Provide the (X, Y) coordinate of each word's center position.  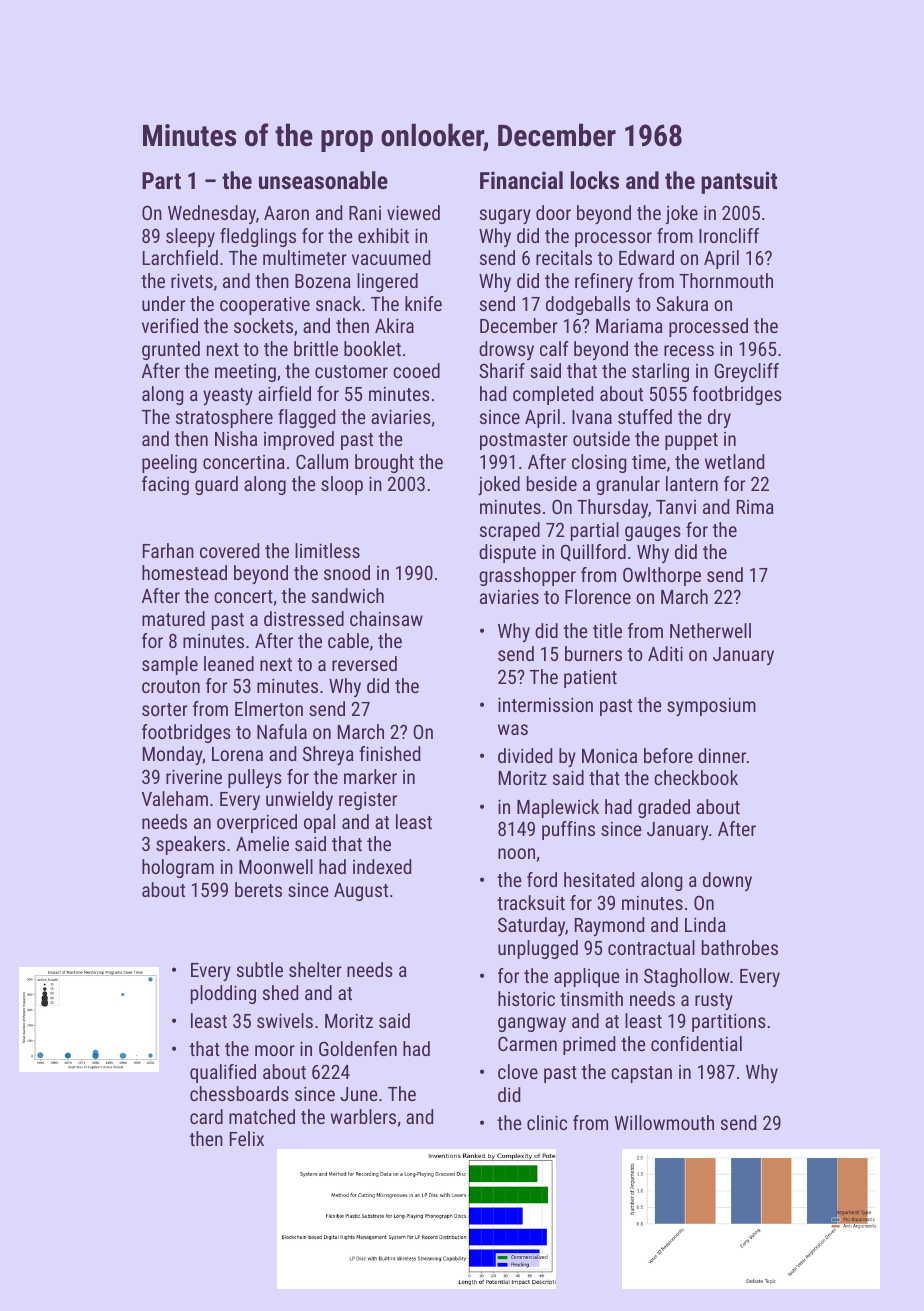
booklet (372, 348)
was (513, 729)
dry (719, 418)
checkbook (696, 777)
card (206, 1116)
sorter (165, 709)
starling (660, 372)
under (163, 303)
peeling (169, 463)
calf (554, 348)
